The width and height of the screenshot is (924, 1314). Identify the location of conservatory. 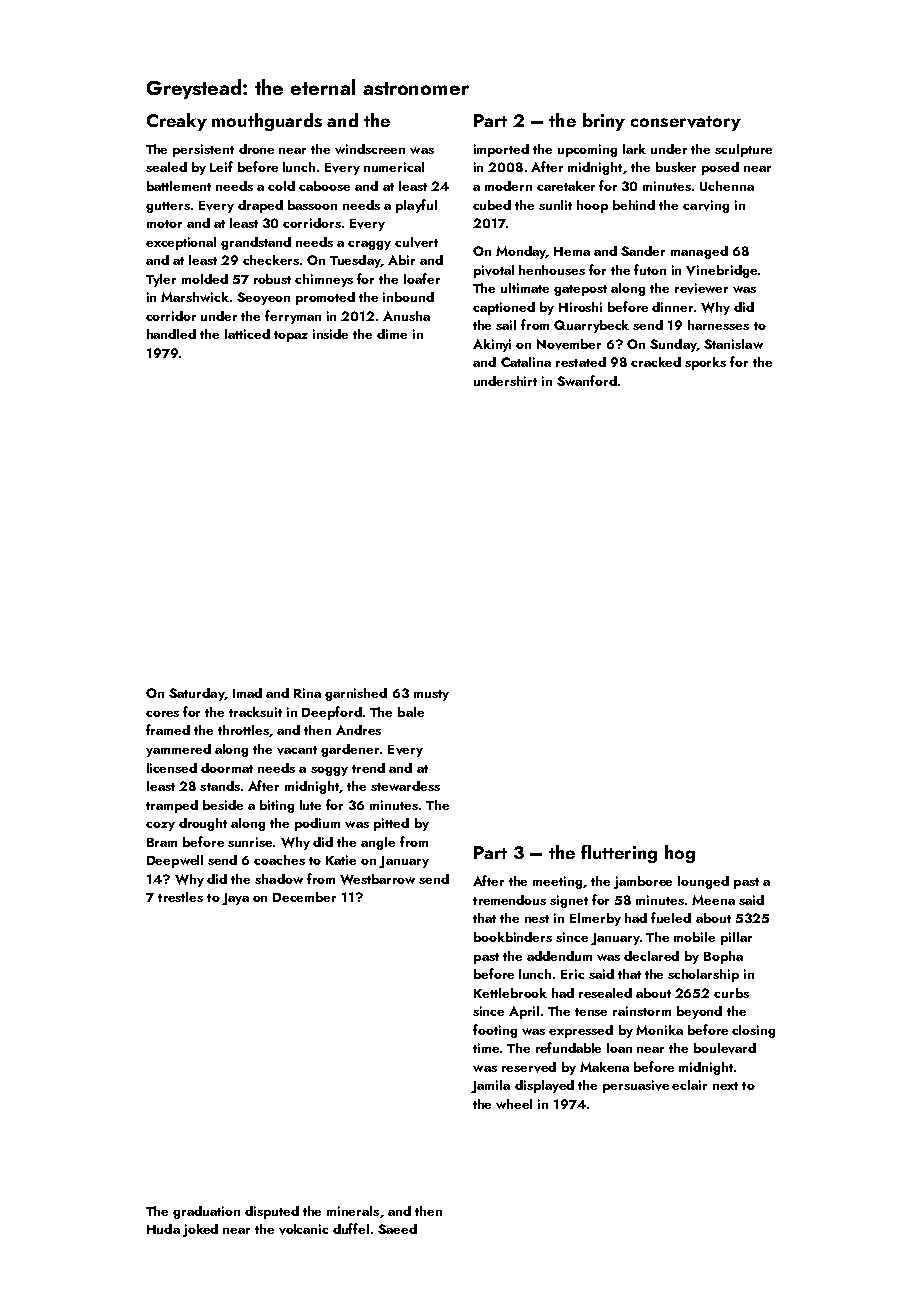
(686, 123).
